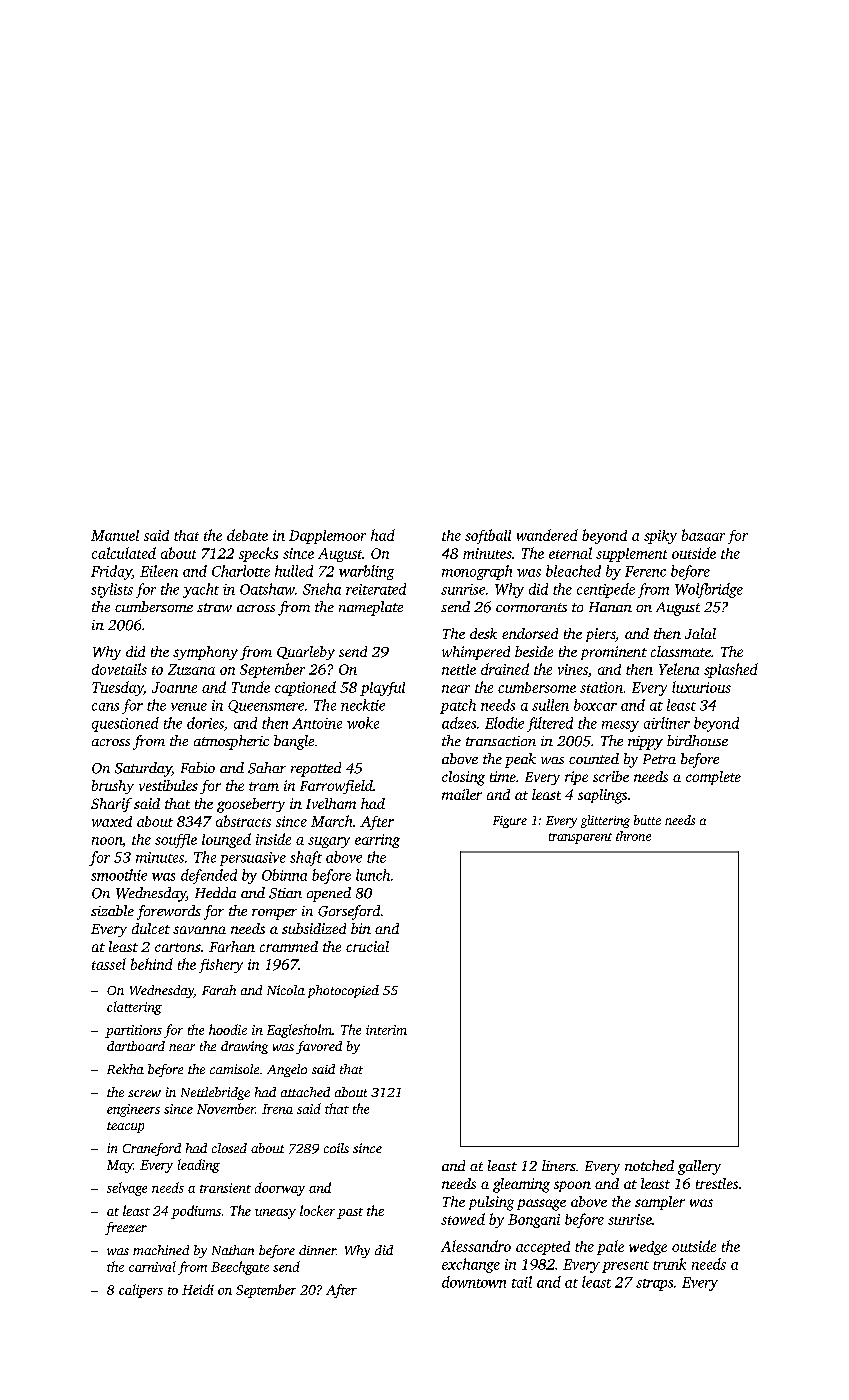 Image resolution: width=849 pixels, height=1400 pixels. I want to click on interim, so click(386, 1030).
